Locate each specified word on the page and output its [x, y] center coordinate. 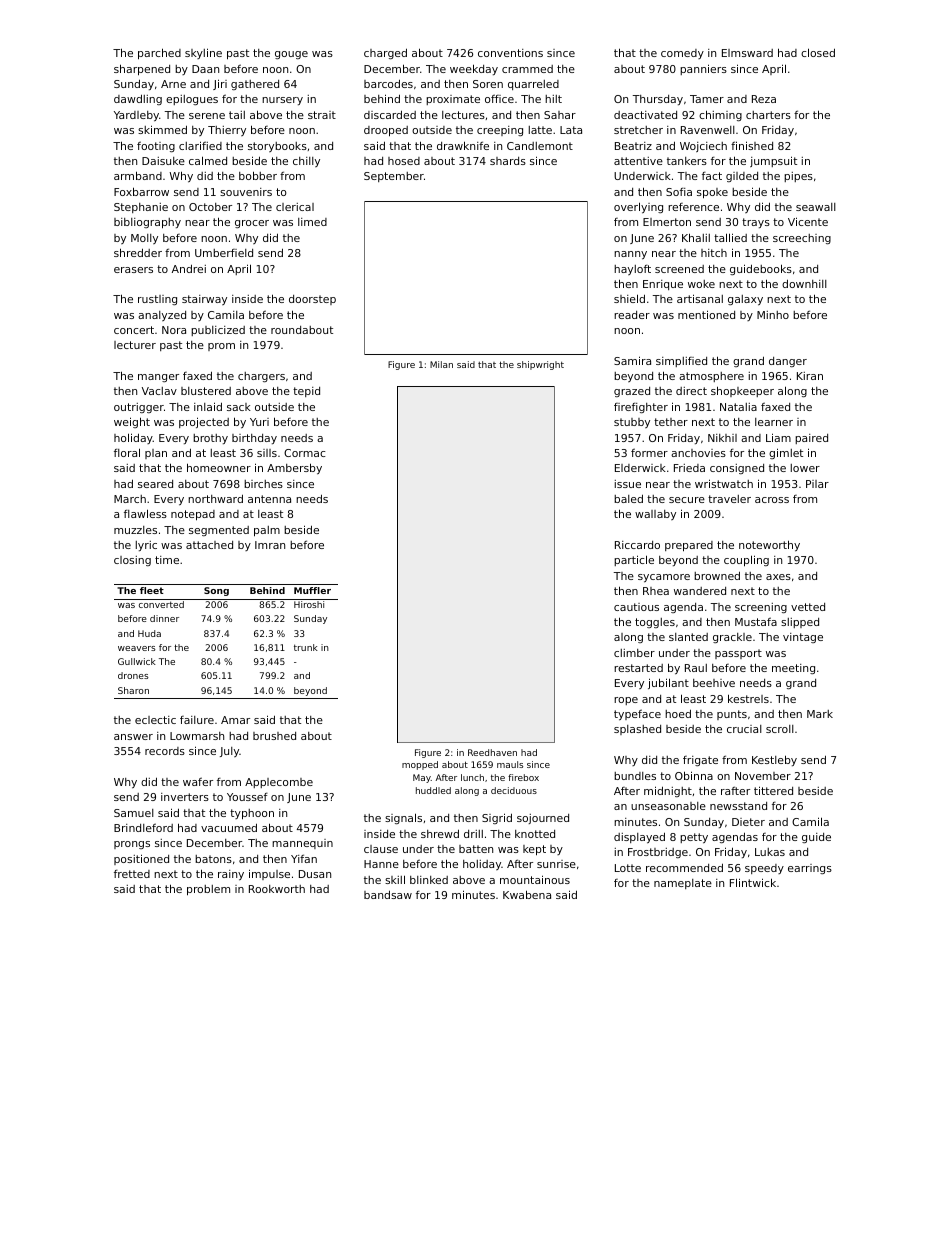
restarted [638, 668]
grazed [632, 392]
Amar [235, 720]
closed [818, 52]
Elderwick [640, 468]
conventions [510, 53]
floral [127, 452]
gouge [291, 55]
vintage [803, 638]
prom [221, 347]
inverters [185, 797]
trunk [306, 647]
